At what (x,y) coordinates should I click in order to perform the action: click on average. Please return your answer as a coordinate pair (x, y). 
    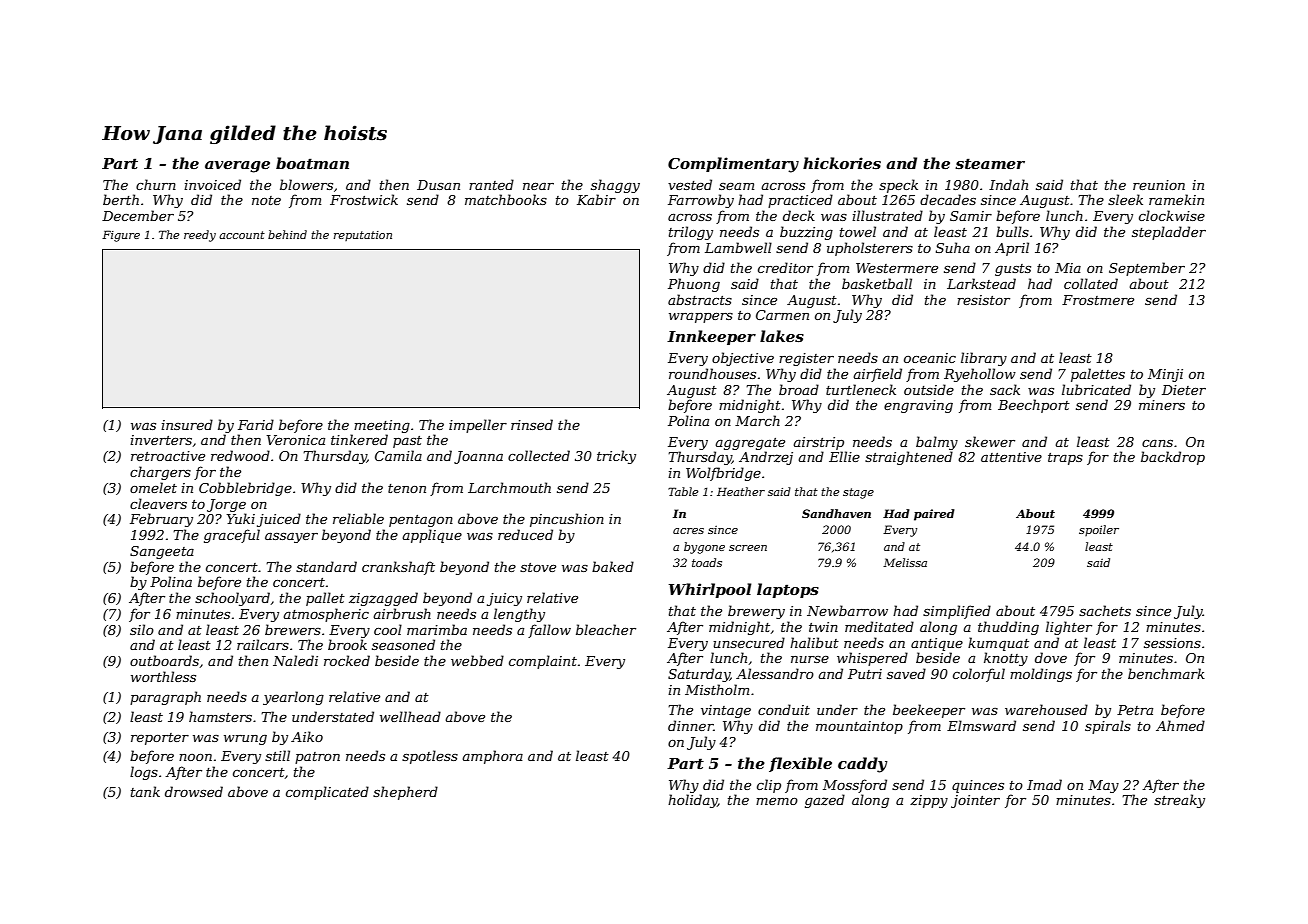
    Looking at the image, I should click on (237, 167).
